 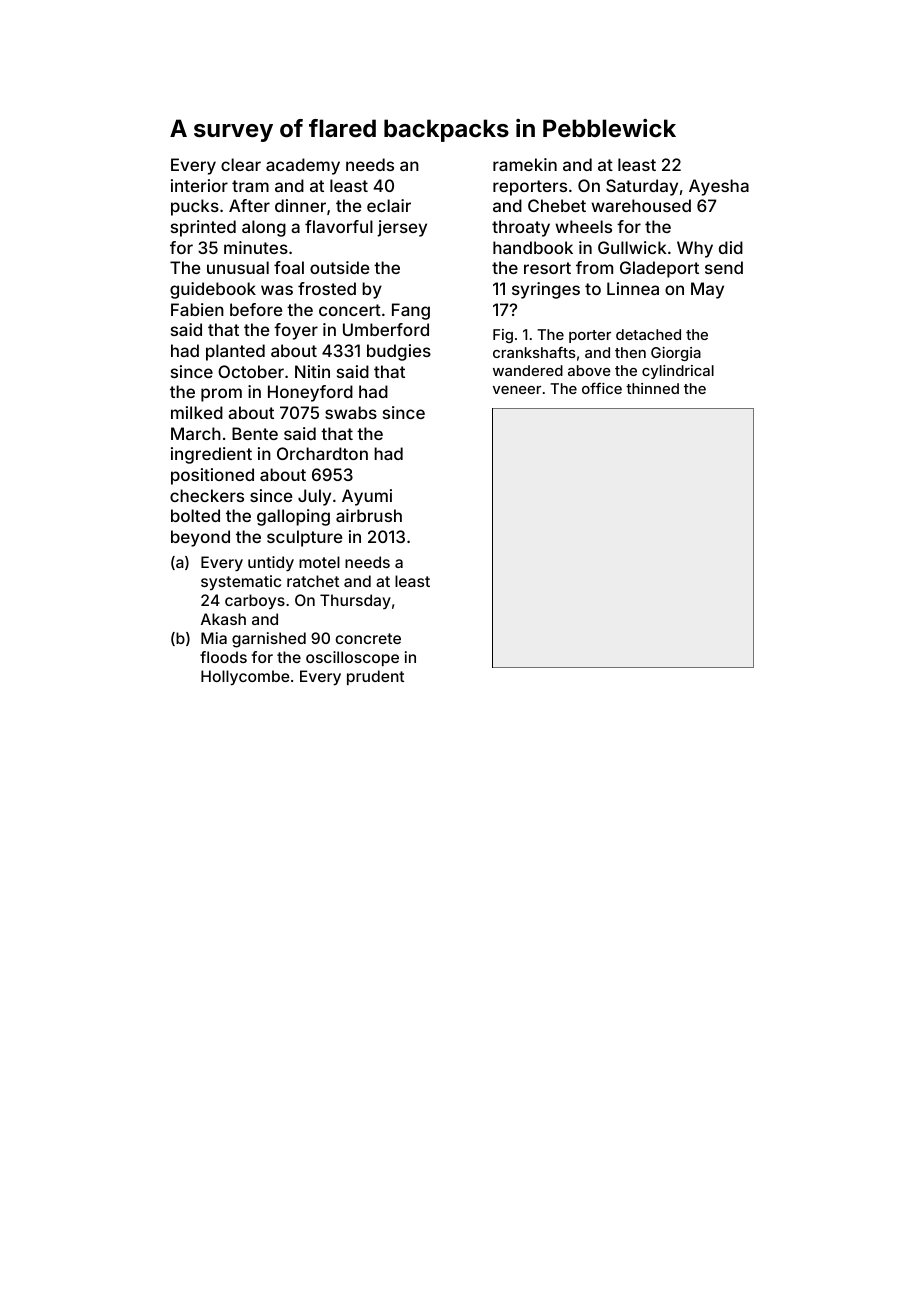 I want to click on Ayumi, so click(x=367, y=497).
